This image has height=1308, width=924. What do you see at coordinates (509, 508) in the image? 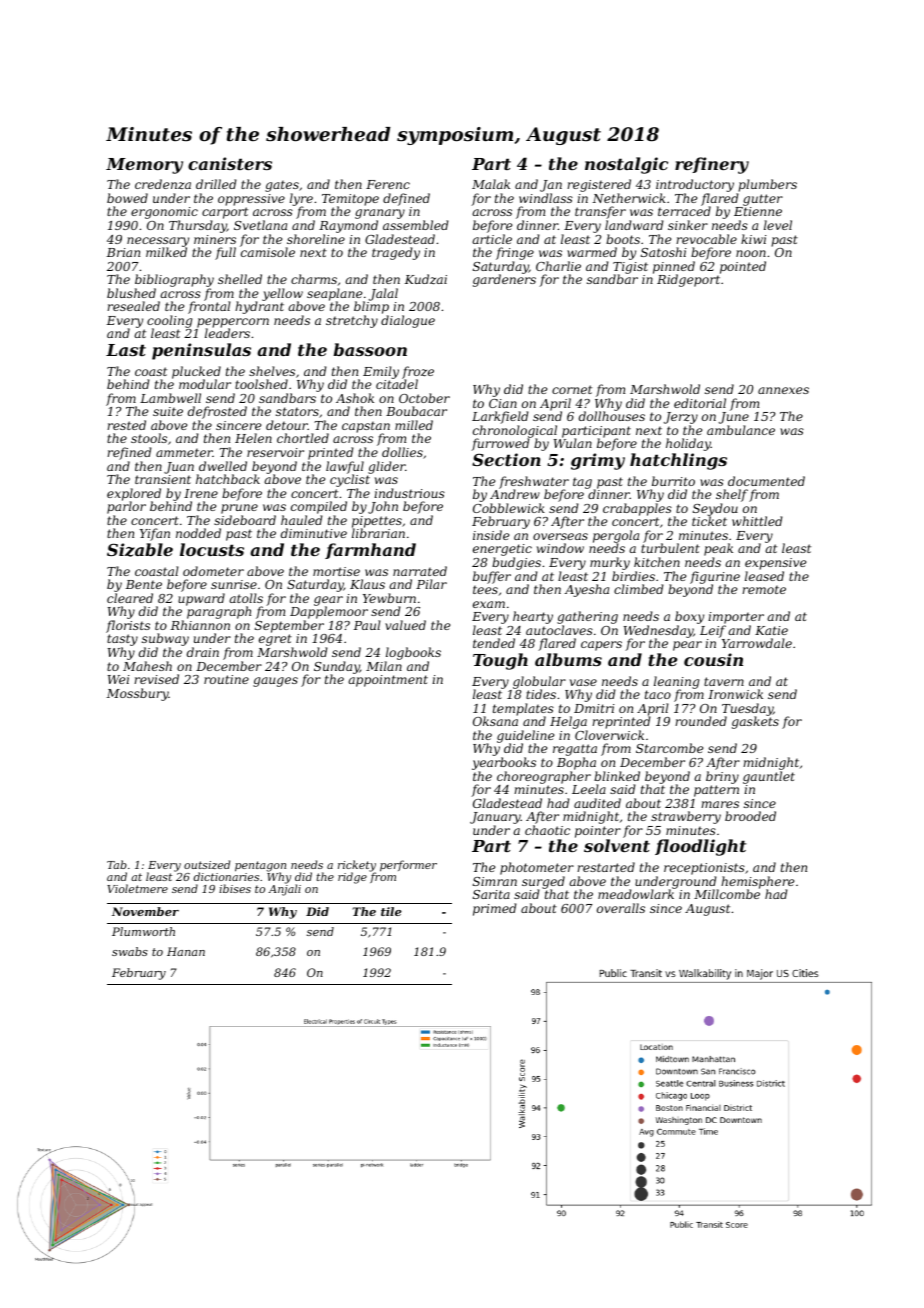
I see `Cobblewick` at bounding box center [509, 508].
